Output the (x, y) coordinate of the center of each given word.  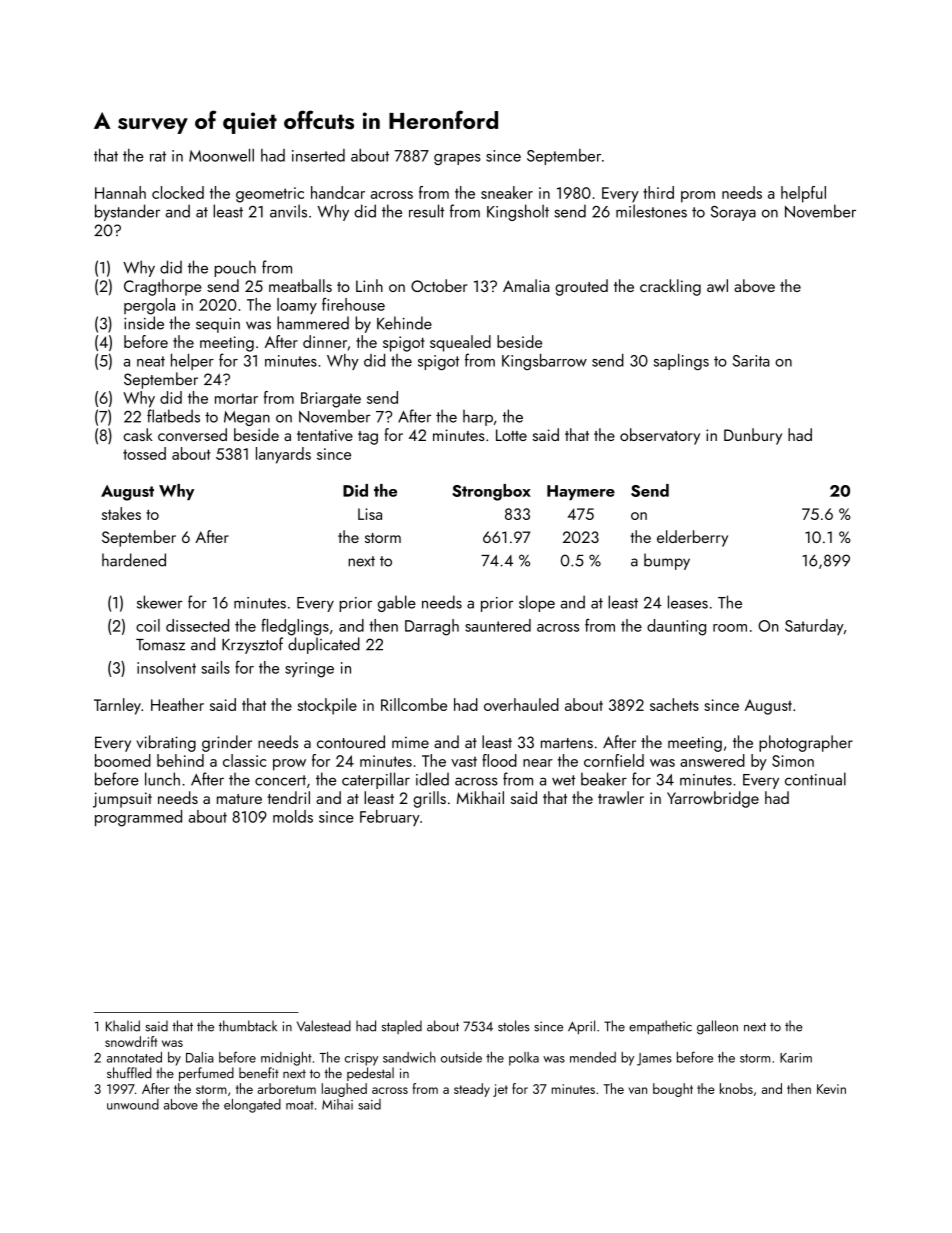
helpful (803, 194)
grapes (457, 159)
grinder (227, 743)
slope (537, 603)
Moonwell (221, 155)
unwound (133, 1104)
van (638, 1090)
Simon (793, 761)
